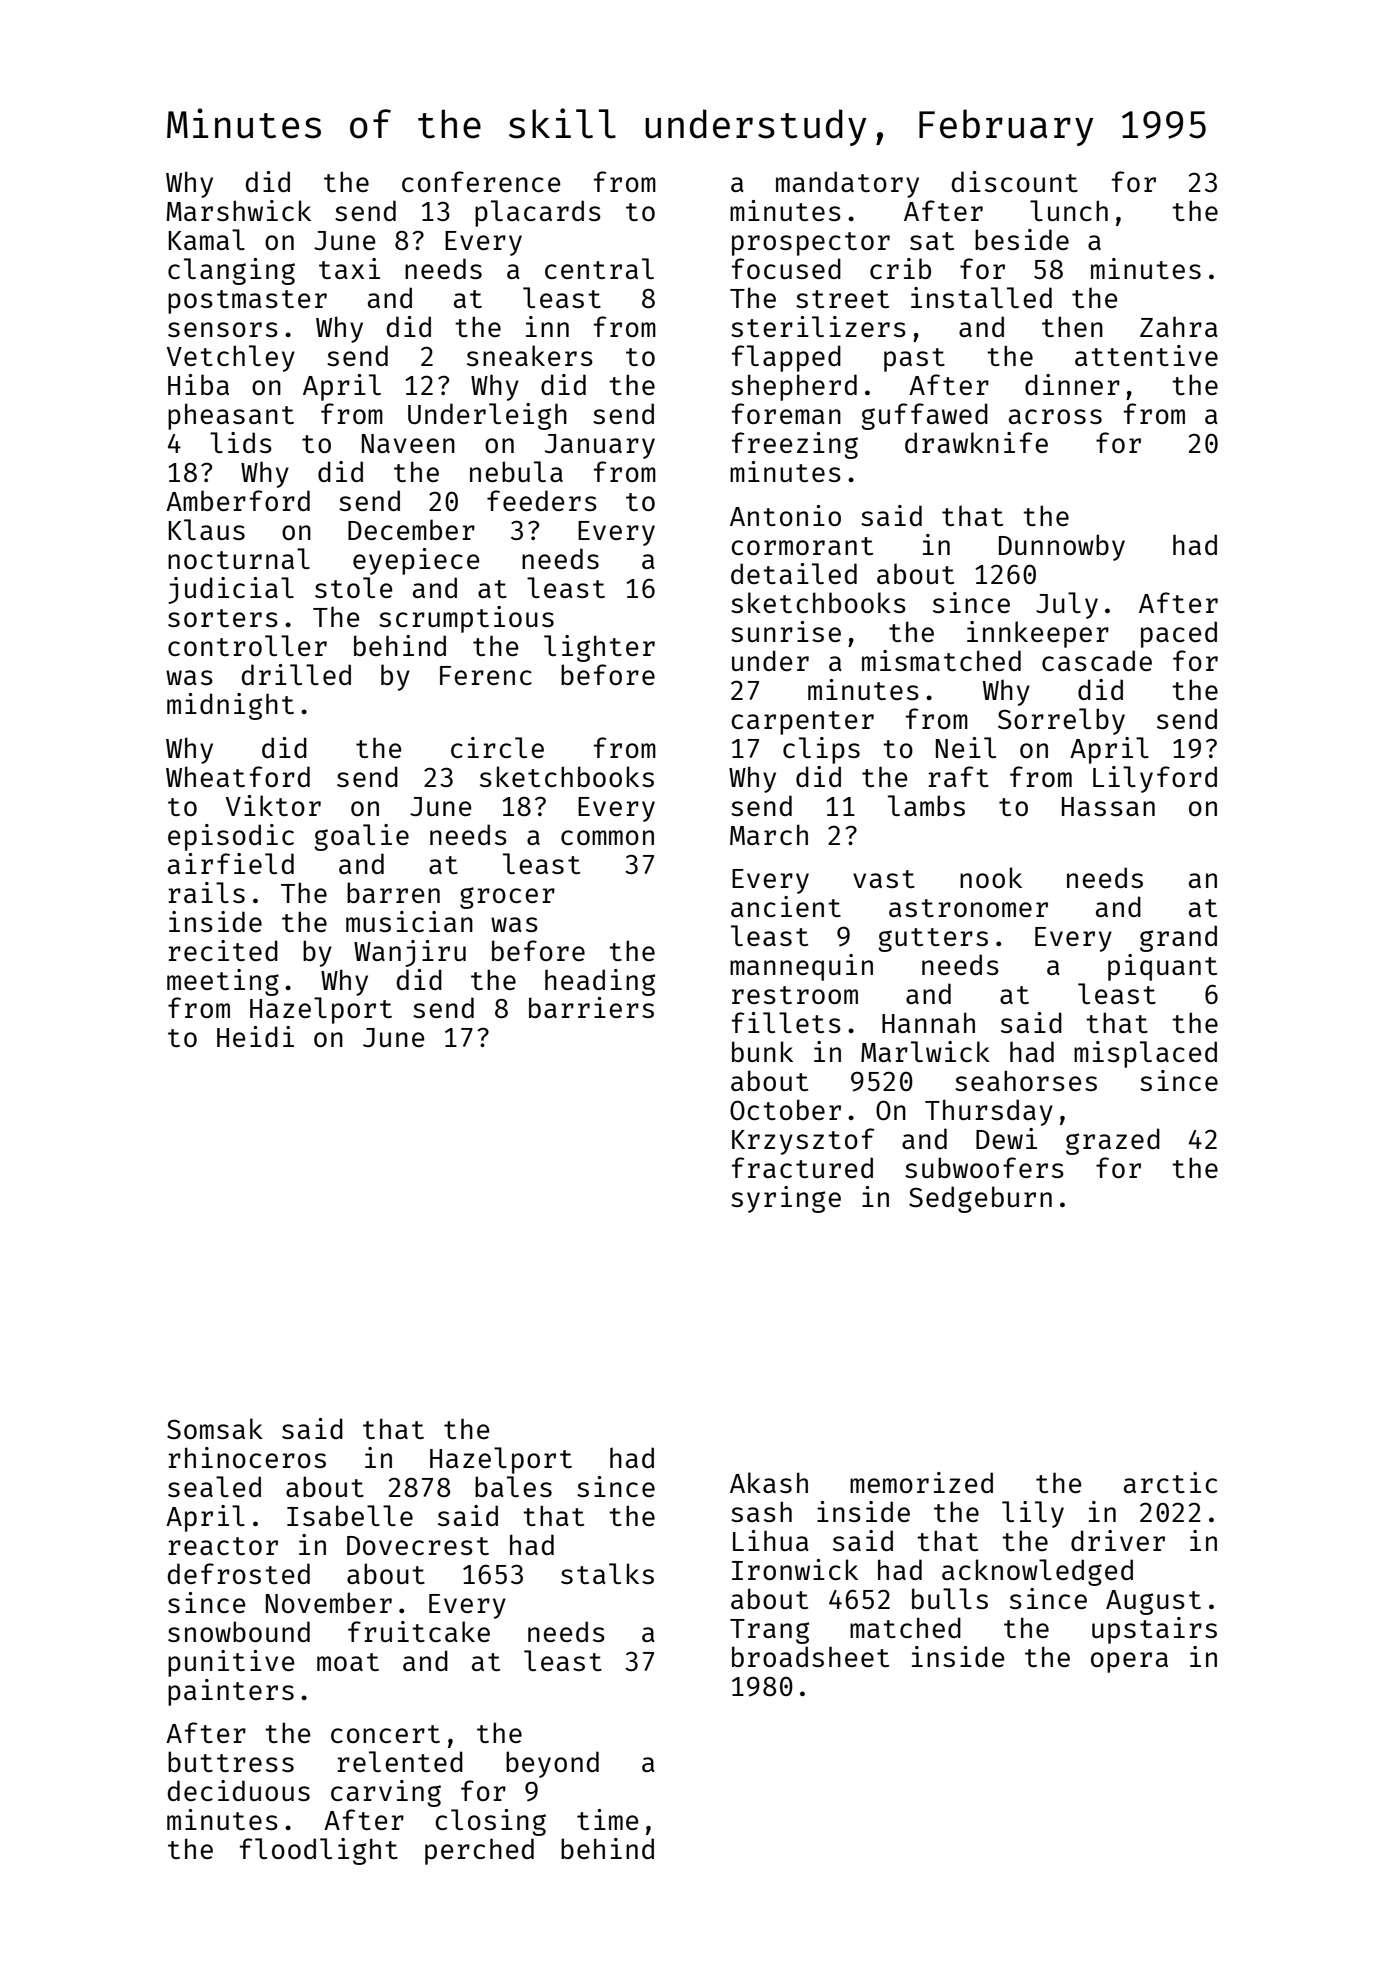  I want to click on Heidi, so click(255, 1036).
